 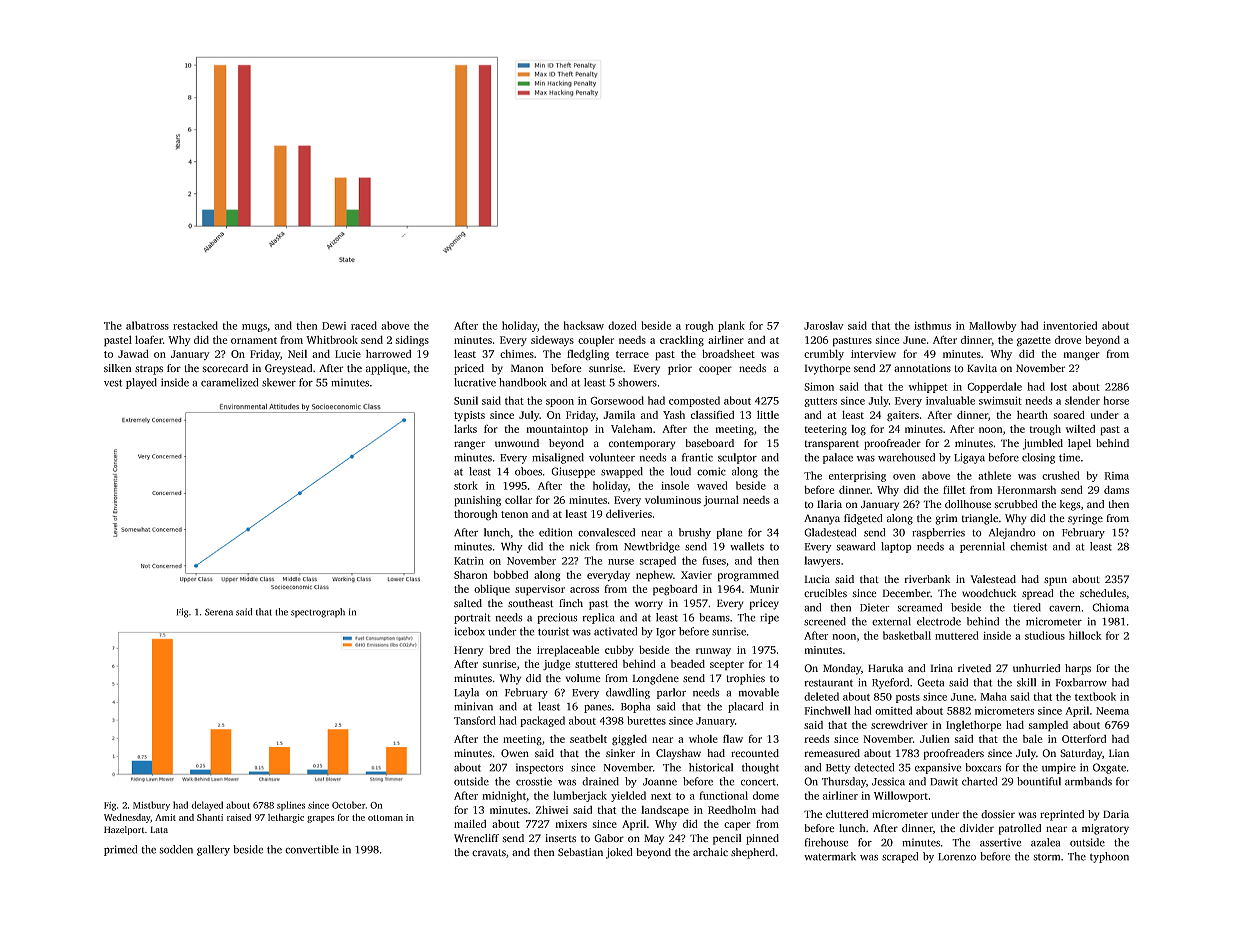 What do you see at coordinates (219, 612) in the screenshot?
I see `Serena` at bounding box center [219, 612].
